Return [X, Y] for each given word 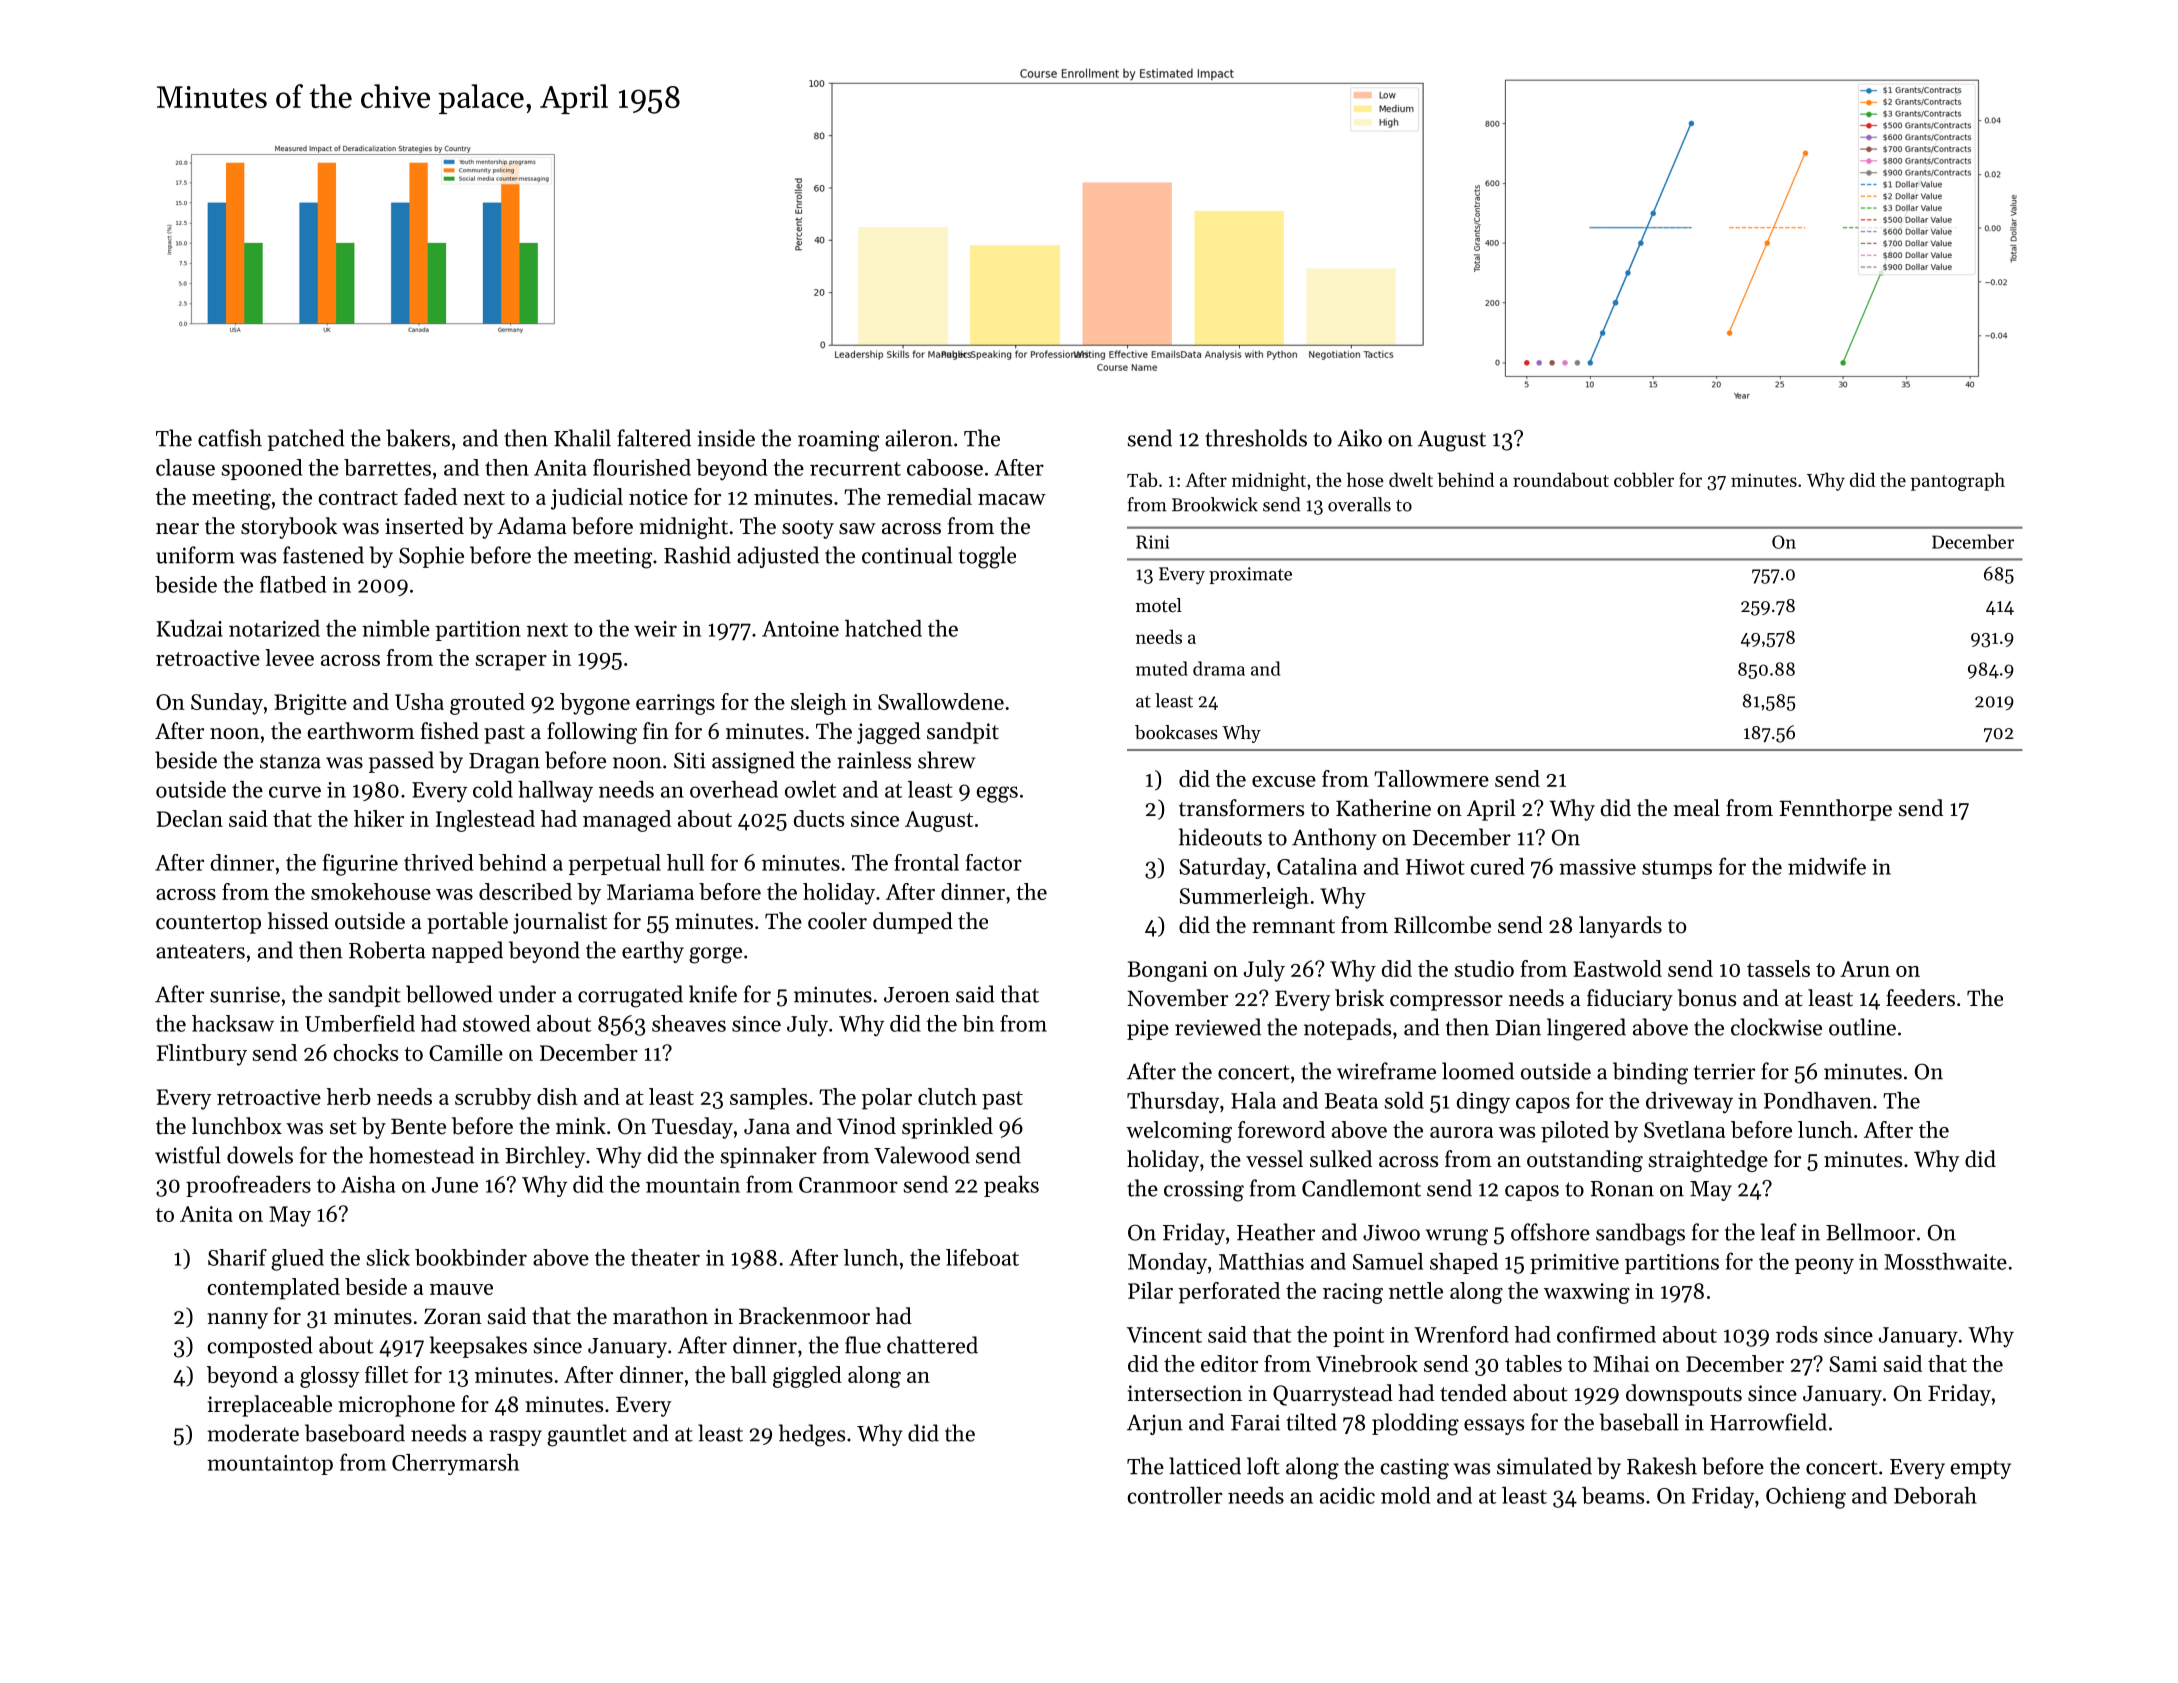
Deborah [1935, 1495]
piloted [1575, 1132]
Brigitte [310, 704]
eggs [997, 794]
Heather [1276, 1232]
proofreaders [248, 1186]
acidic [1347, 1495]
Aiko [1359, 438]
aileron [919, 438]
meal [1696, 808]
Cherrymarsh [455, 1464]
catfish [230, 438]
